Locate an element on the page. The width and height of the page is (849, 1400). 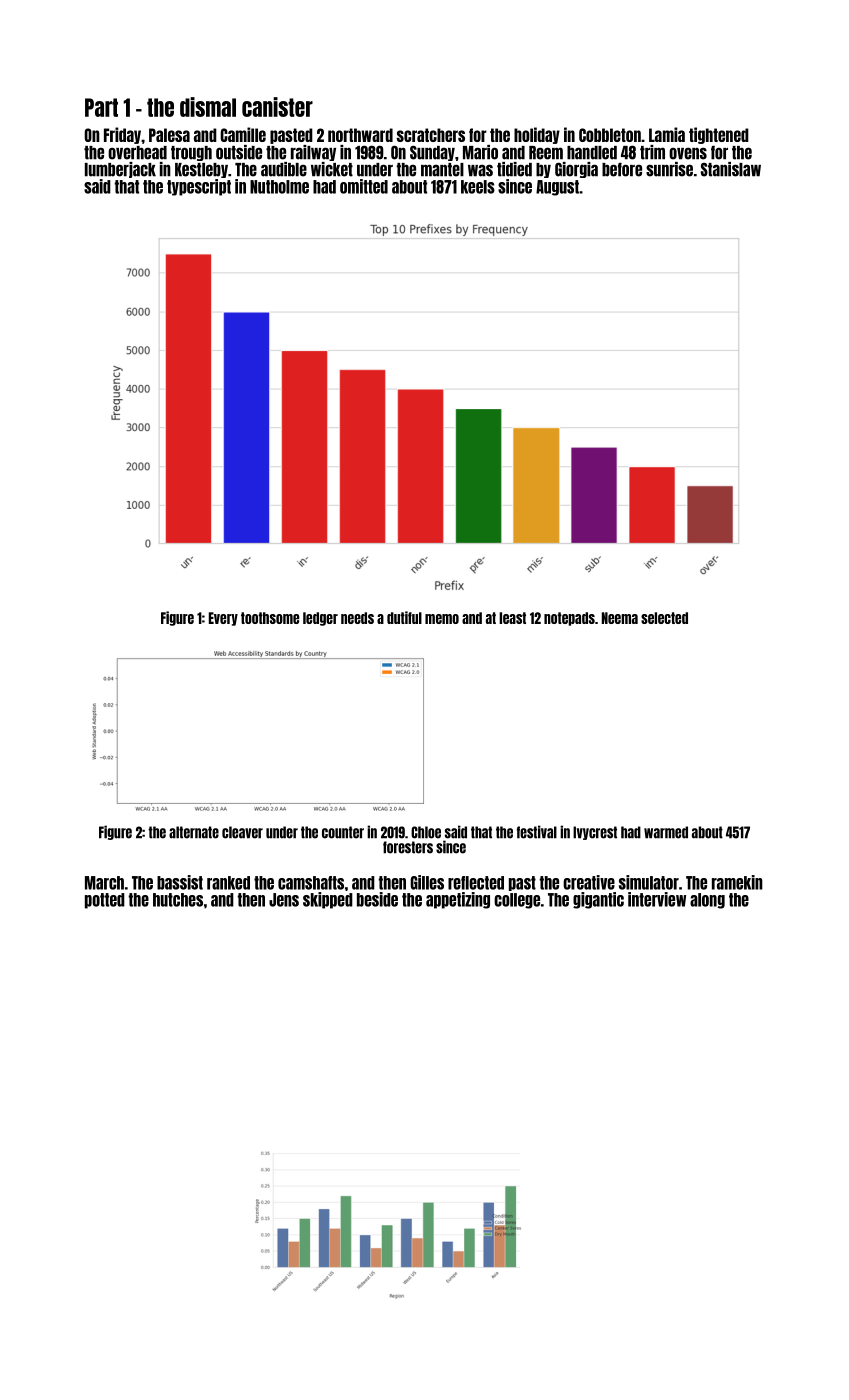
simulator is located at coordinates (649, 882).
